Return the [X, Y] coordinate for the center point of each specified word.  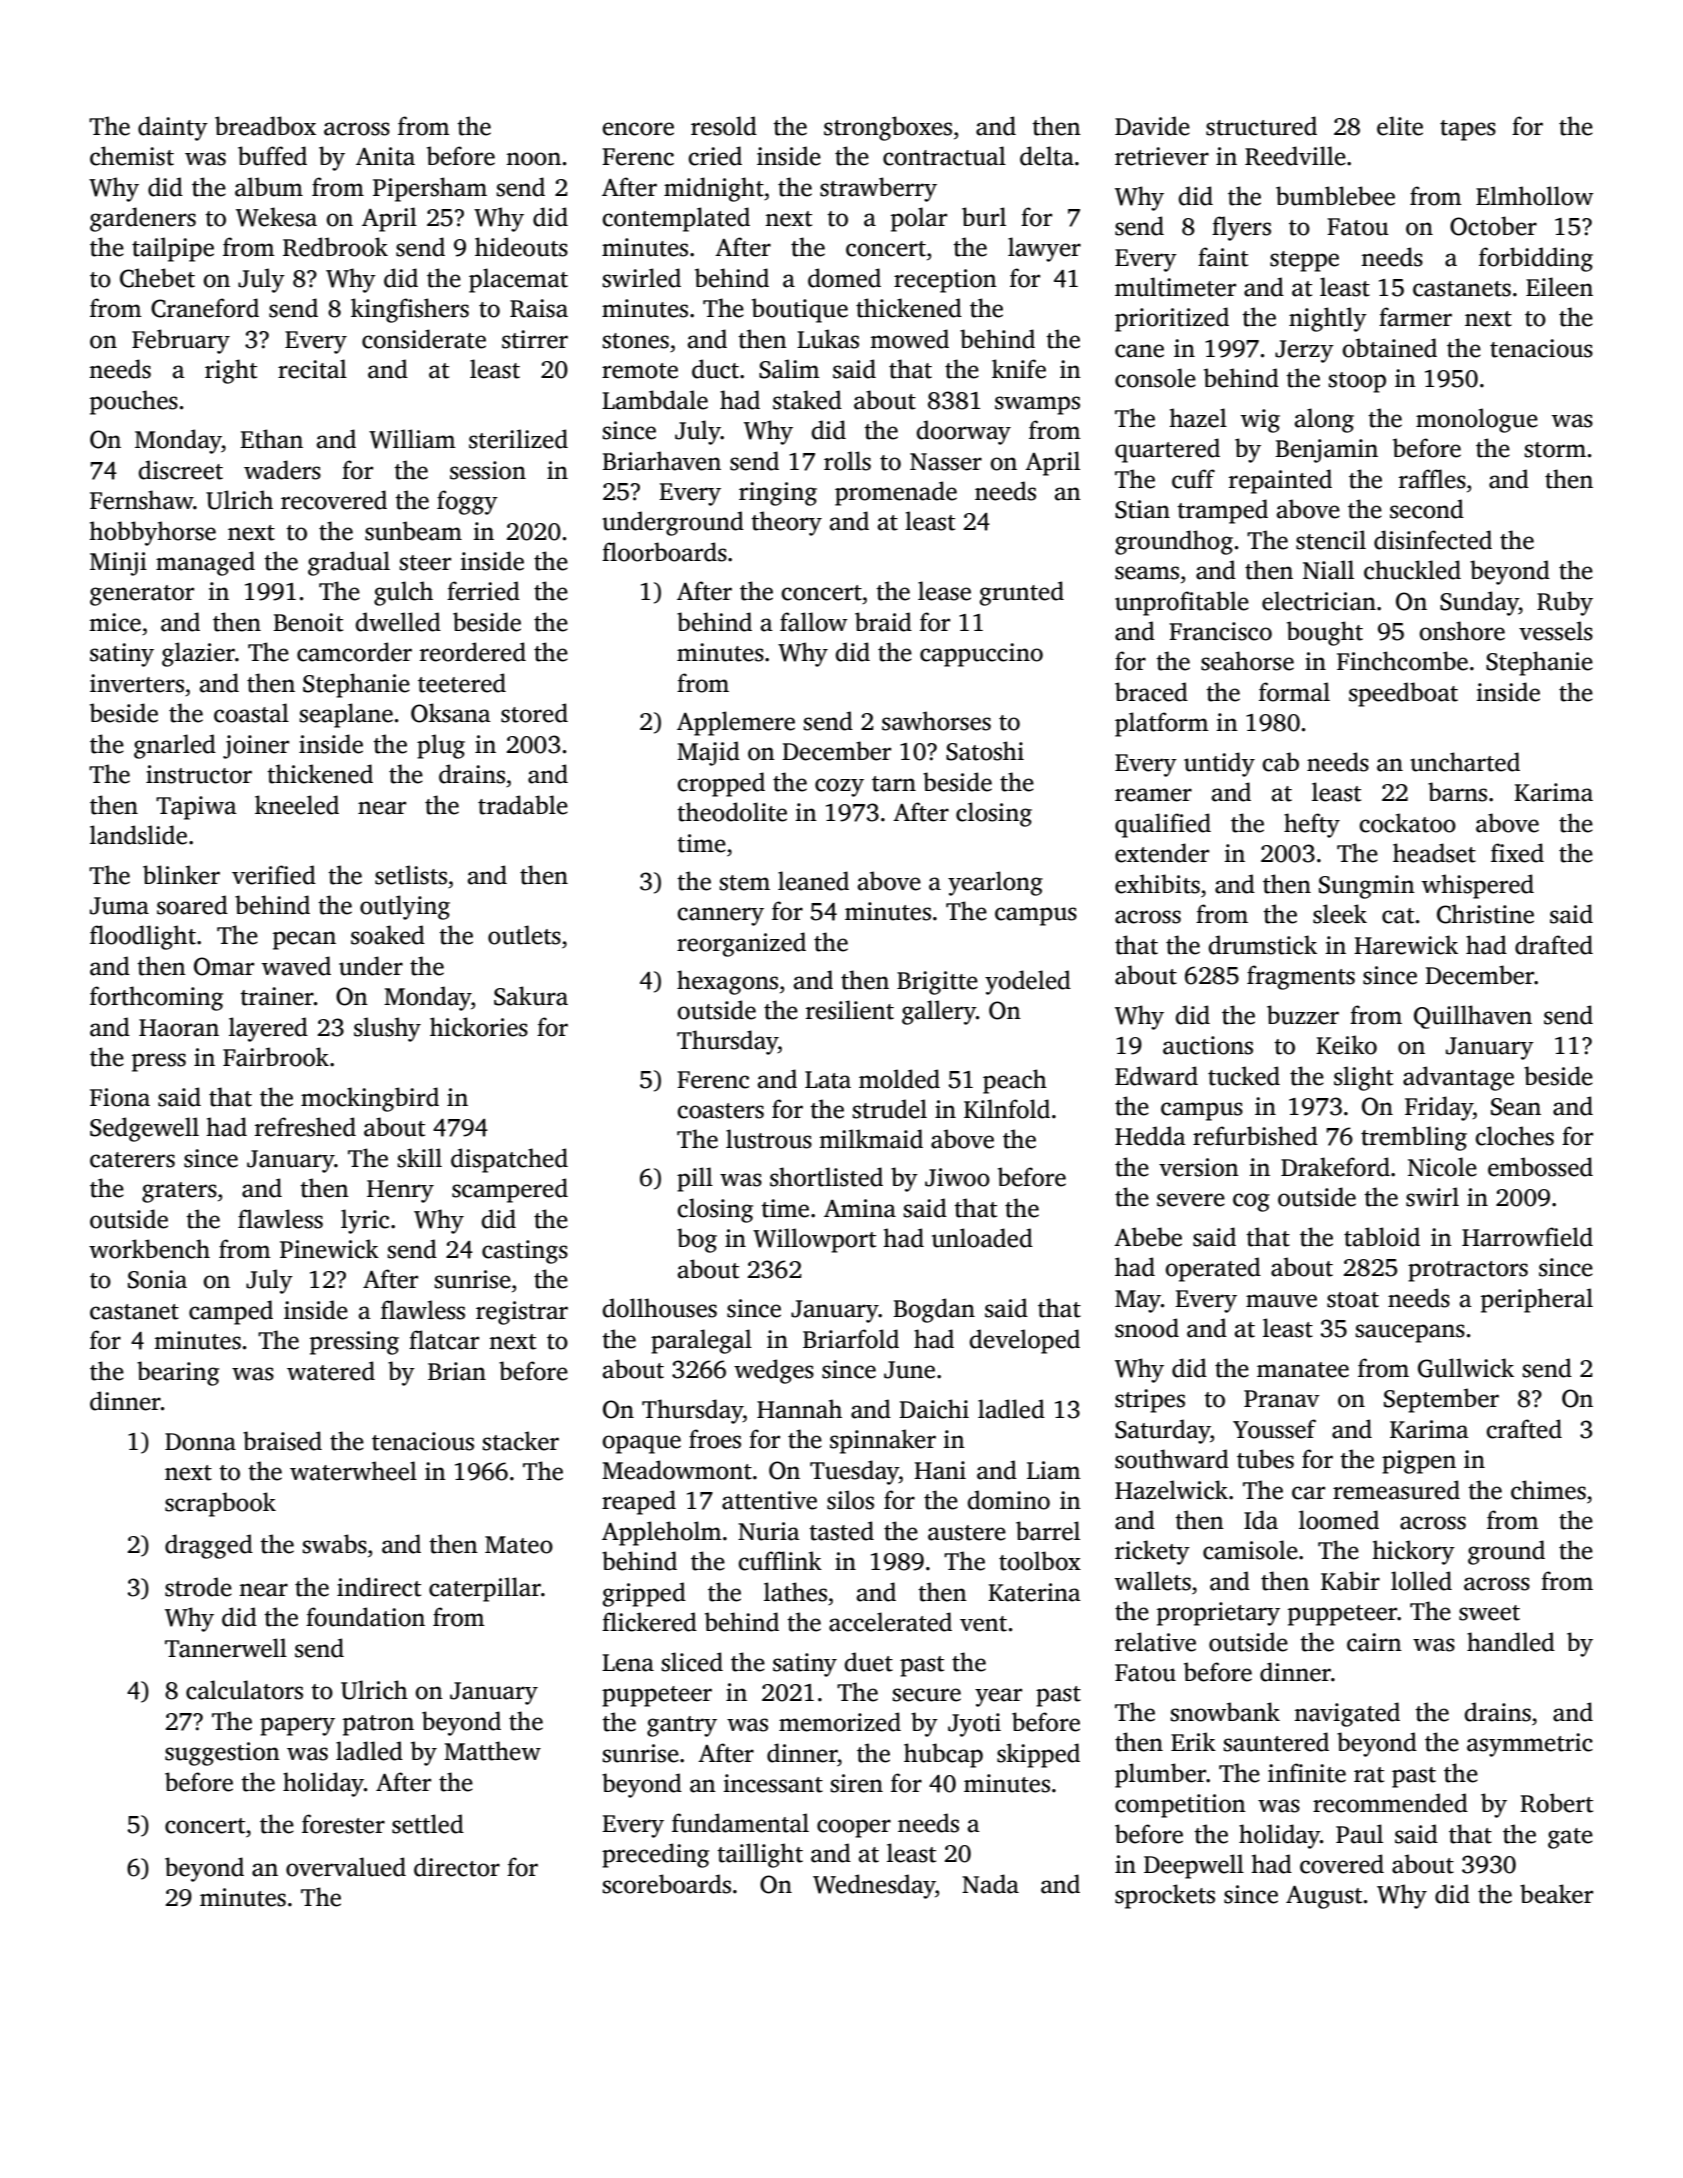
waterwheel [353, 1471]
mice [115, 622]
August [1324, 1897]
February [181, 341]
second [1427, 509]
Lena [628, 1663]
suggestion [222, 1754]
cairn [1374, 1642]
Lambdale [655, 400]
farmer [1415, 317]
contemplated [676, 219]
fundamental [740, 1823]
